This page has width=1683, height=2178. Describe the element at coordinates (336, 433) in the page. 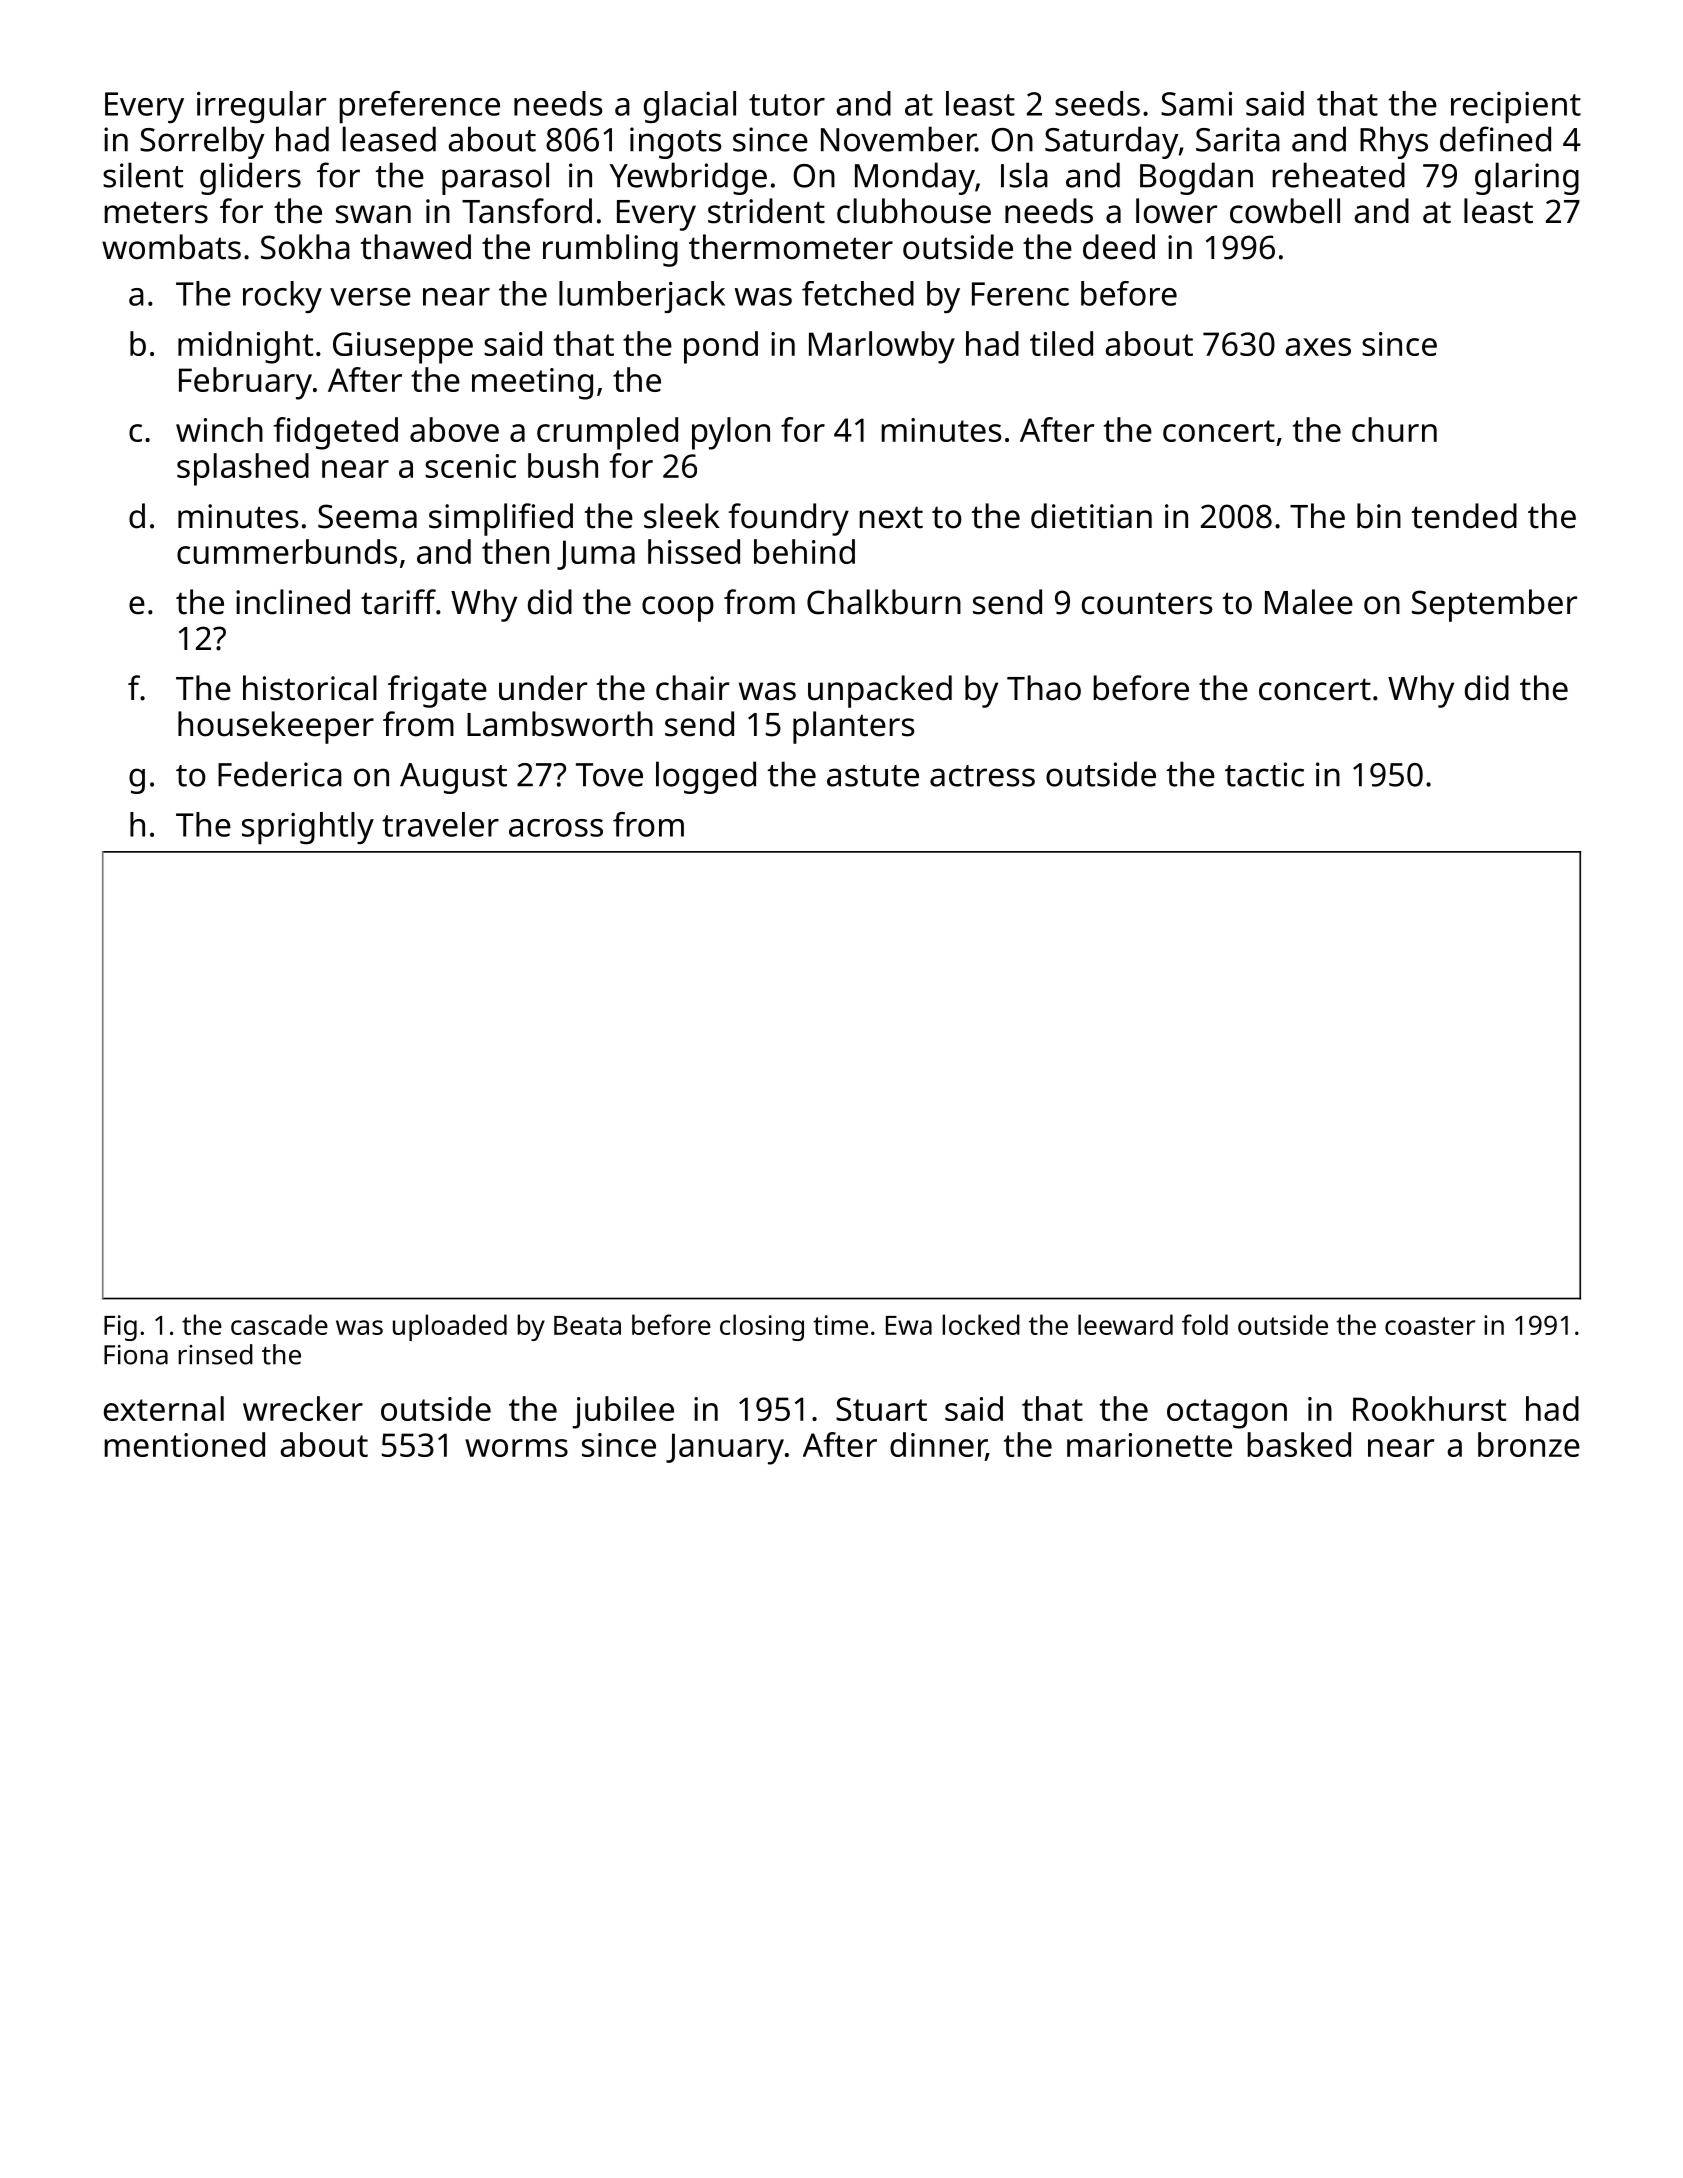

I see `fidgeted` at that location.
